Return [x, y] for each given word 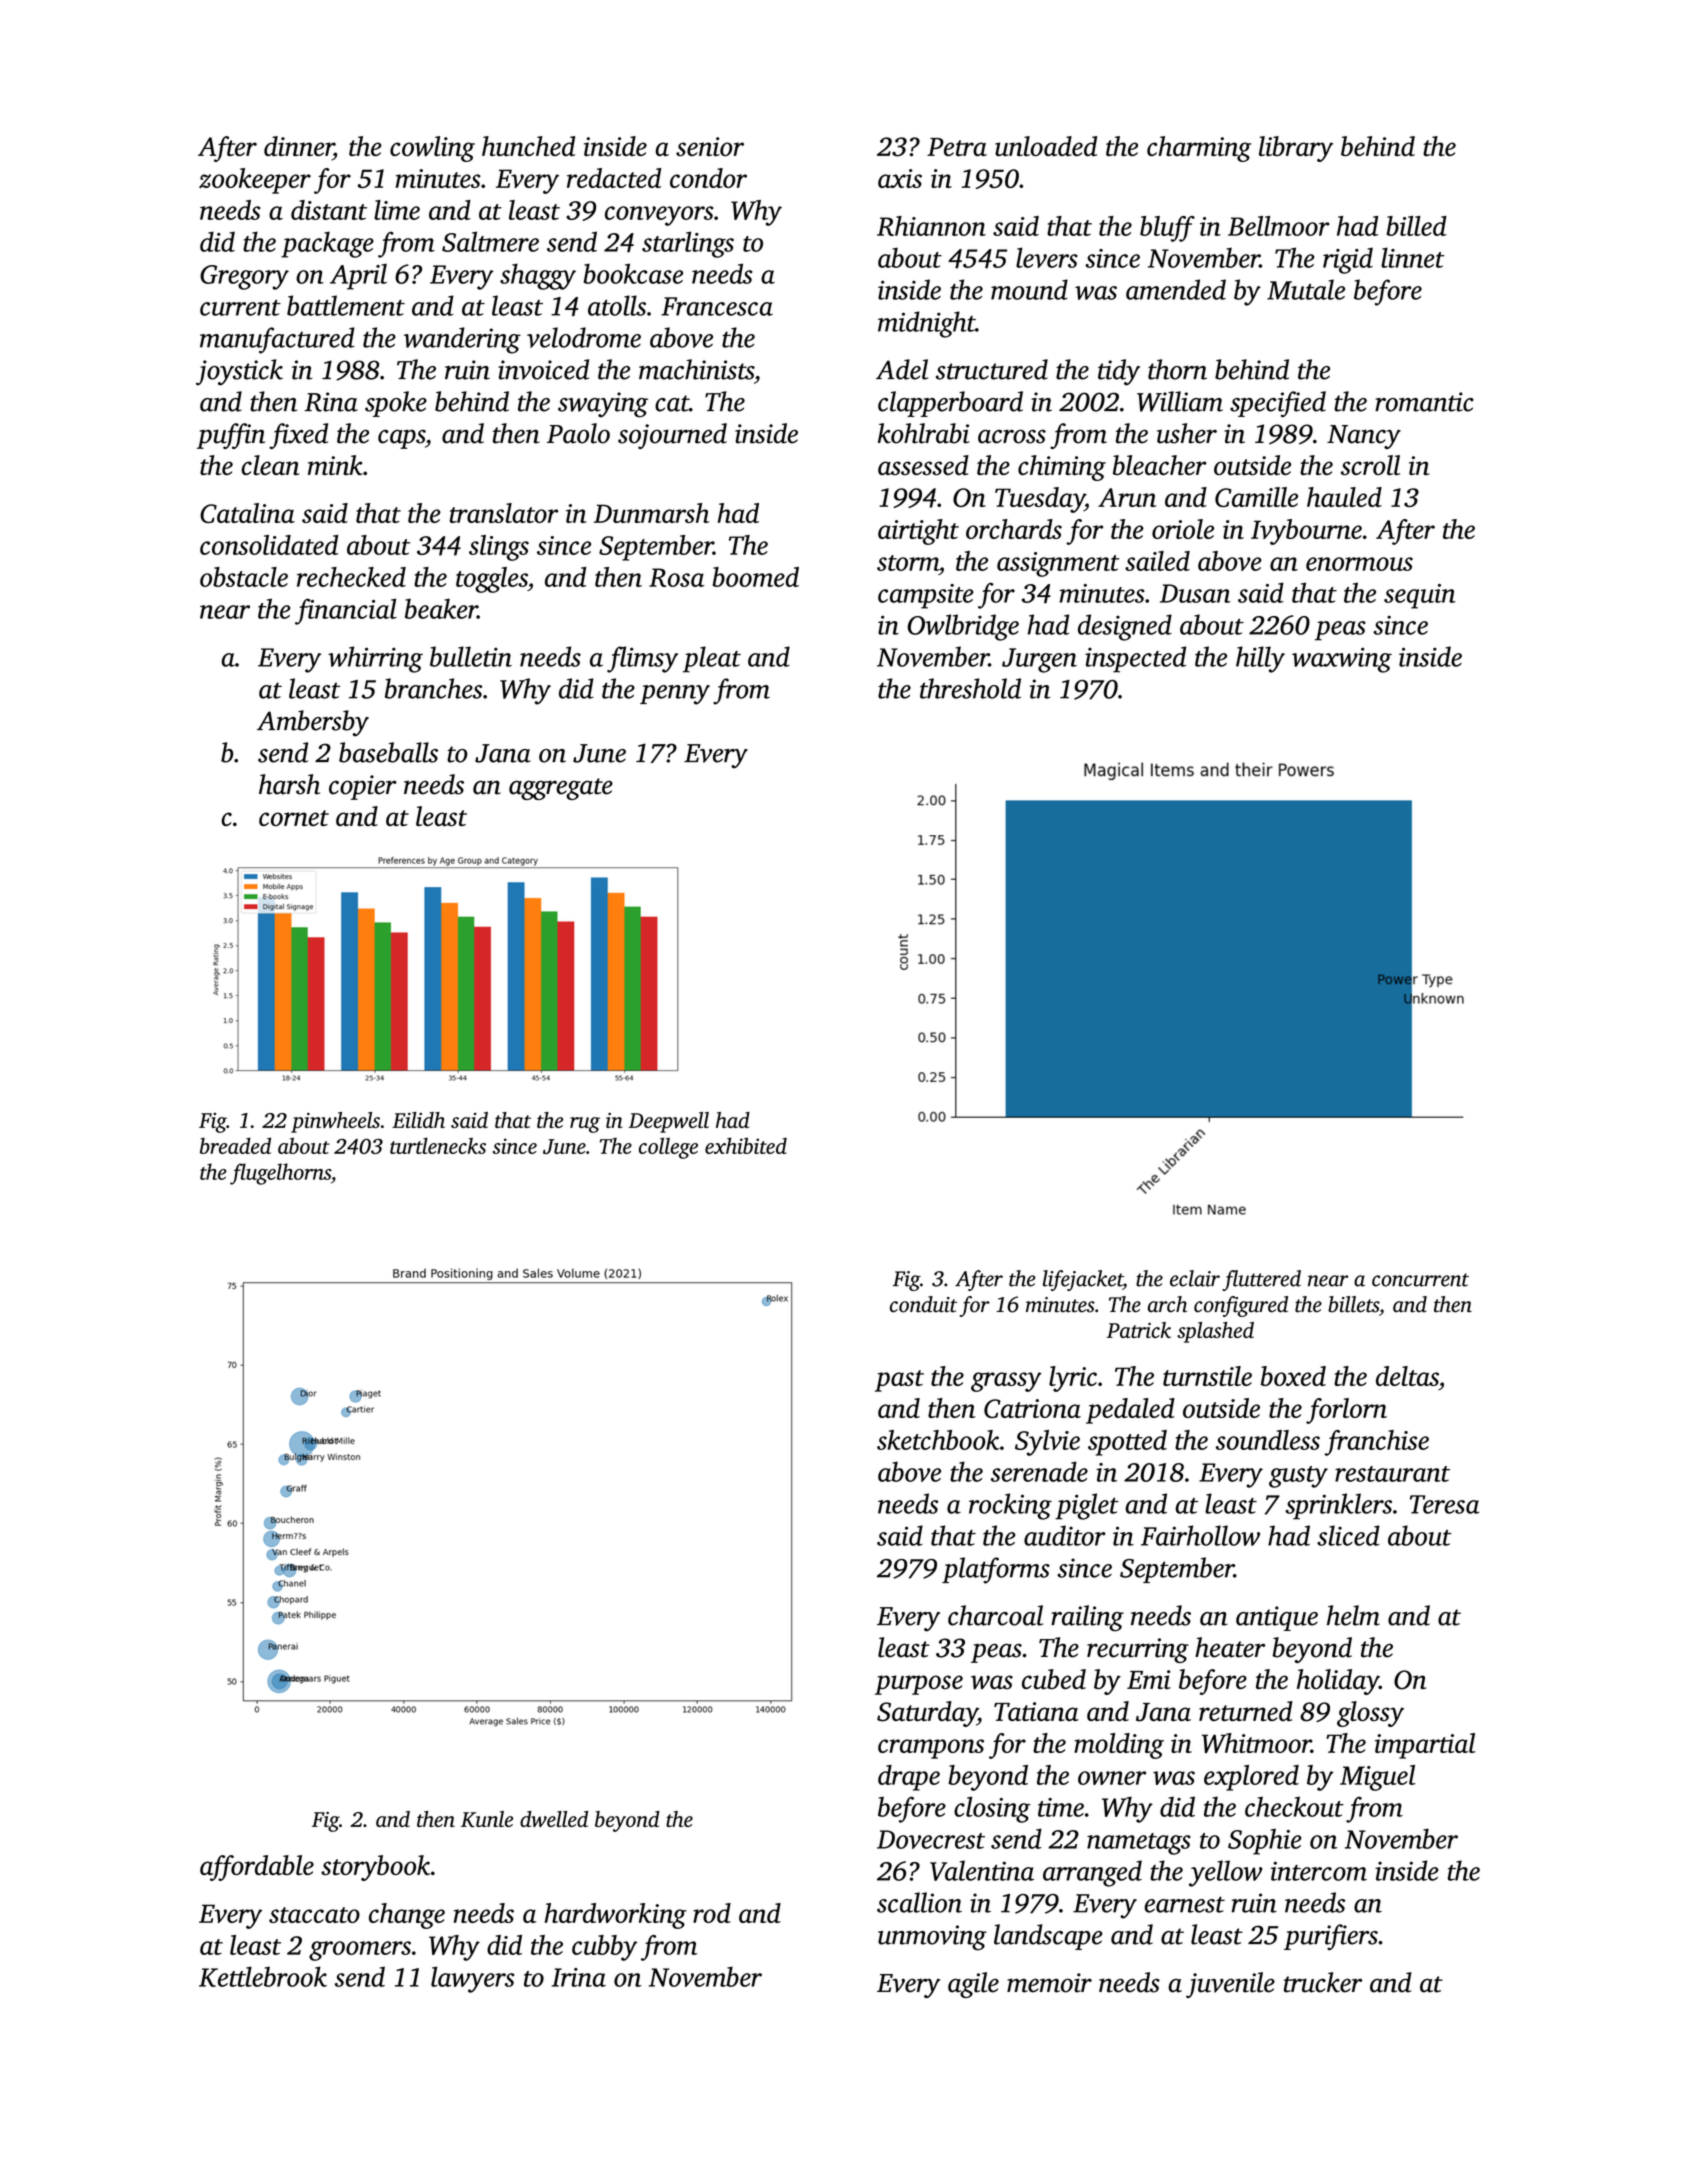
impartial [1425, 1746]
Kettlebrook [263, 1976]
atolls [617, 305]
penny [675, 695]
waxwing [1342, 660]
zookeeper [255, 181]
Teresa [1445, 1504]
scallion [919, 1902]
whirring [375, 659]
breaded [235, 1145]
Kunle [487, 1819]
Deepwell [668, 1122]
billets [1353, 1304]
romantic [1424, 402]
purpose [919, 1685]
